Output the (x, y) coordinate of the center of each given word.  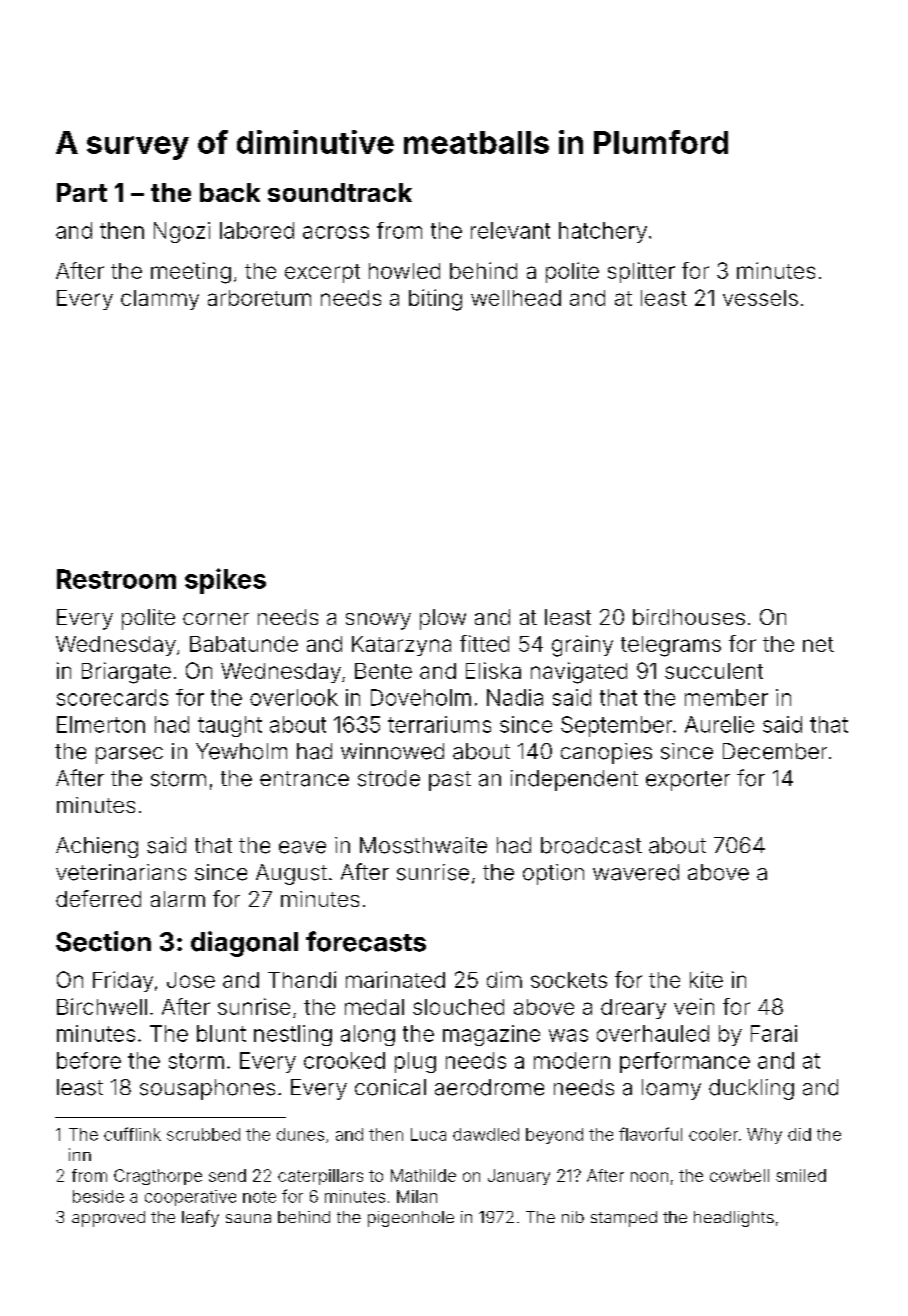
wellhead (516, 298)
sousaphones (207, 1089)
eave (302, 847)
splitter (641, 272)
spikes (225, 581)
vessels (760, 298)
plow (443, 619)
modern (572, 1060)
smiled (801, 1175)
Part (82, 192)
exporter (688, 781)
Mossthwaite (423, 845)
